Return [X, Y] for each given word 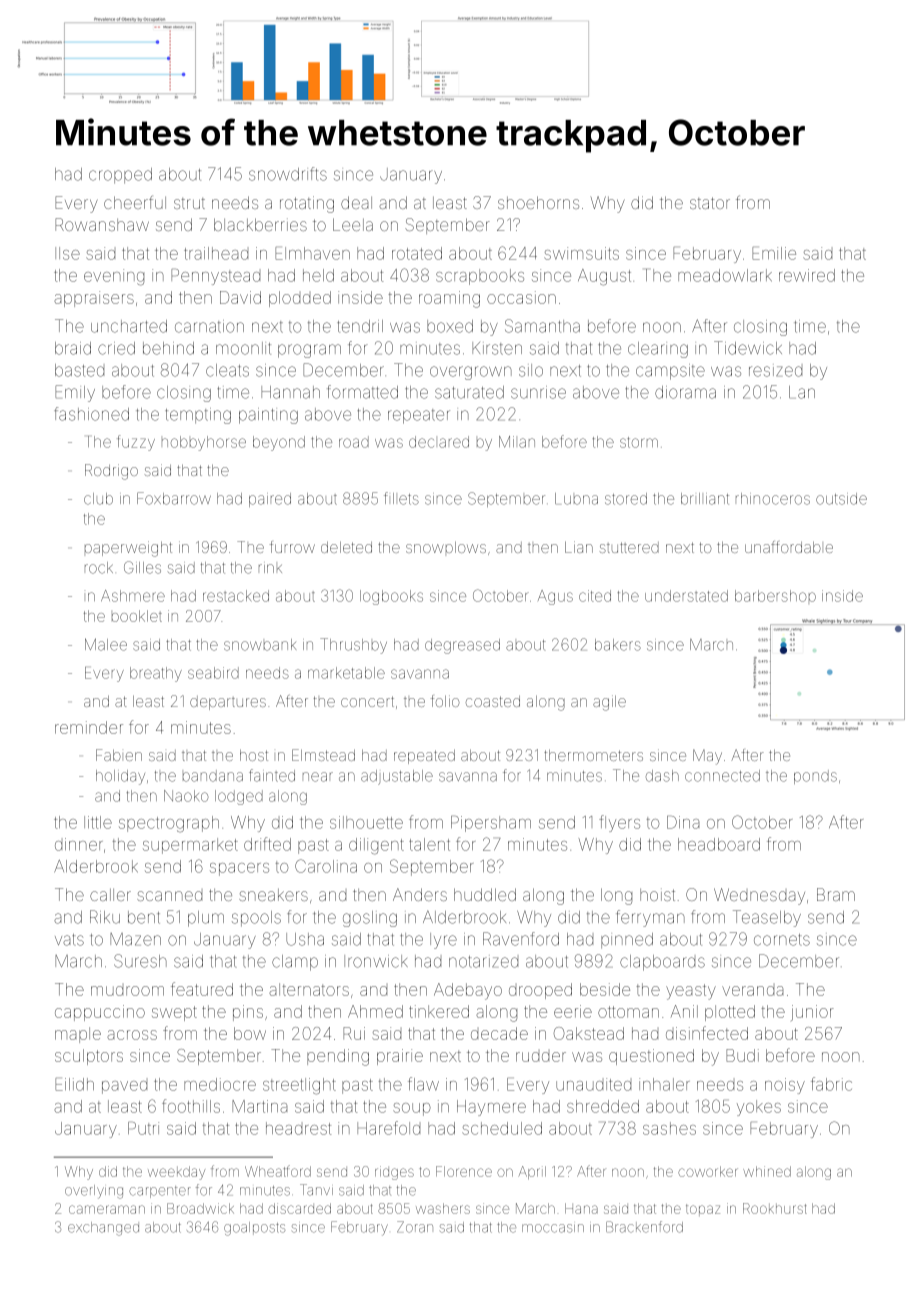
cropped [120, 176]
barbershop [775, 596]
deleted [346, 547]
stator [710, 203]
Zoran [415, 1227]
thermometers [593, 755]
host [254, 755]
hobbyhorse [204, 443]
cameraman [107, 1209]
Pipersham [491, 824]
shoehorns [538, 202]
